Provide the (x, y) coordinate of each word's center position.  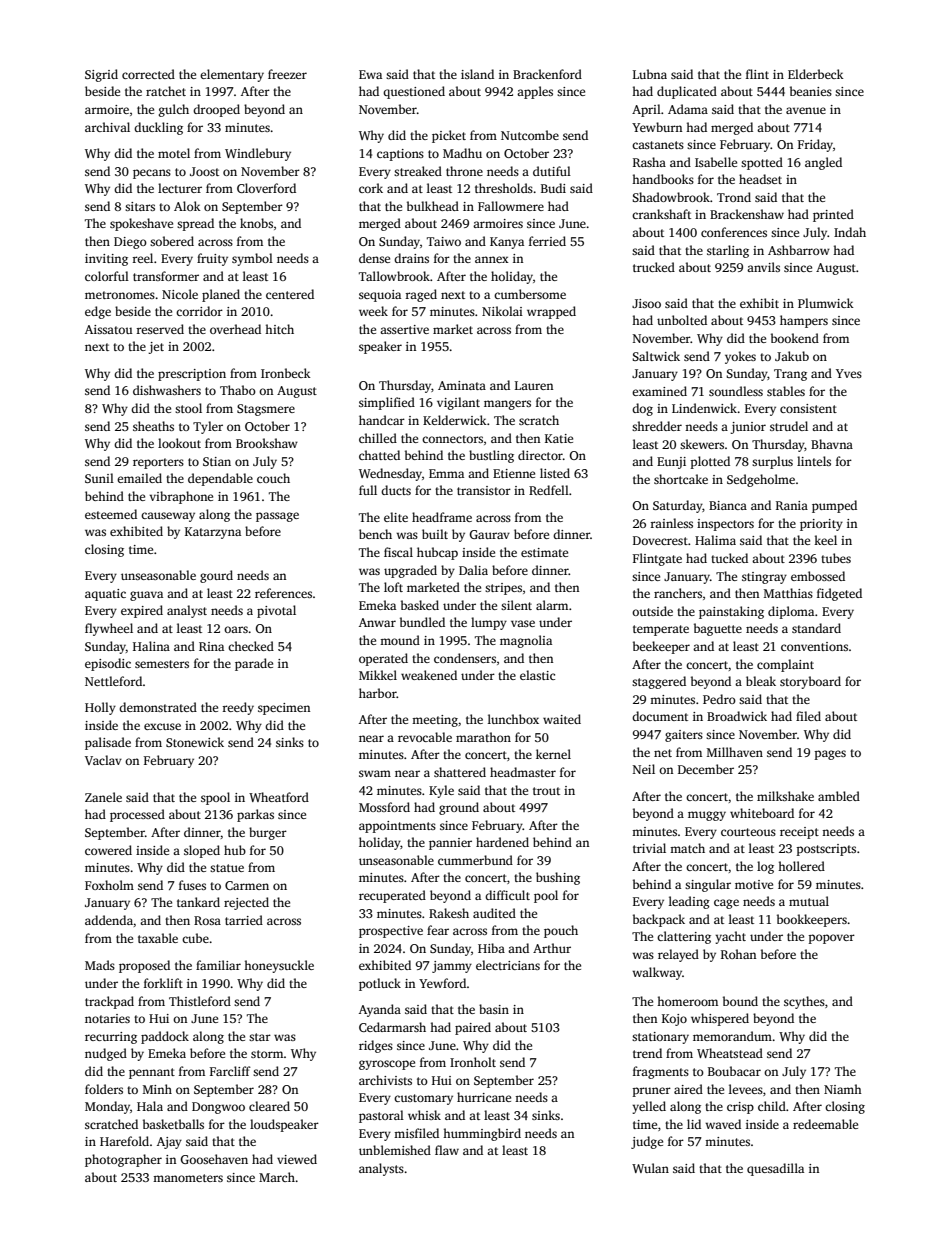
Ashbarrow (799, 250)
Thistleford (200, 1001)
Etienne (514, 473)
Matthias (788, 593)
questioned (414, 92)
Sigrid (101, 75)
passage (277, 517)
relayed (678, 955)
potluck (380, 984)
